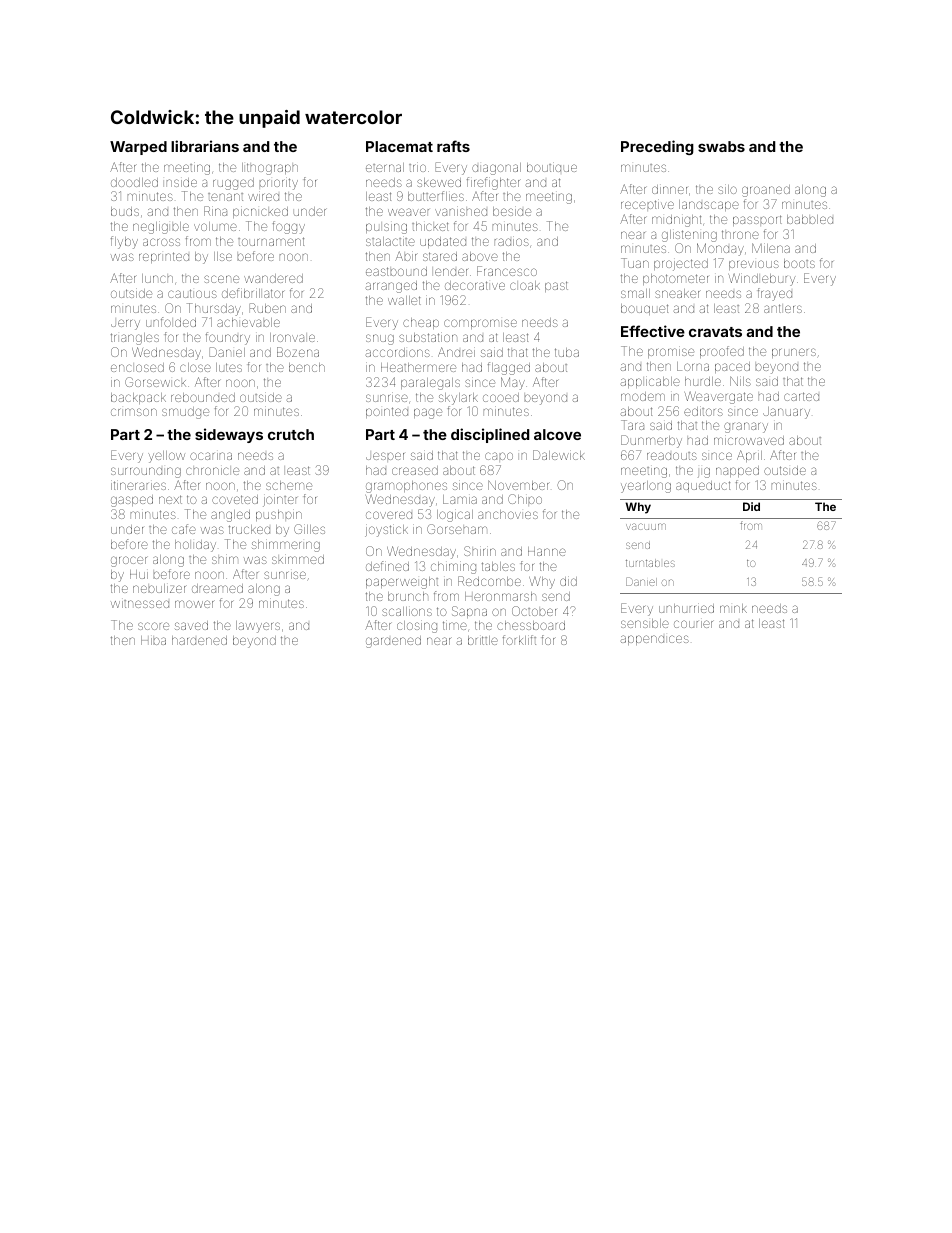 The height and width of the document is (1233, 952). Describe the element at coordinates (258, 627) in the document. I see `lawyers` at that location.
